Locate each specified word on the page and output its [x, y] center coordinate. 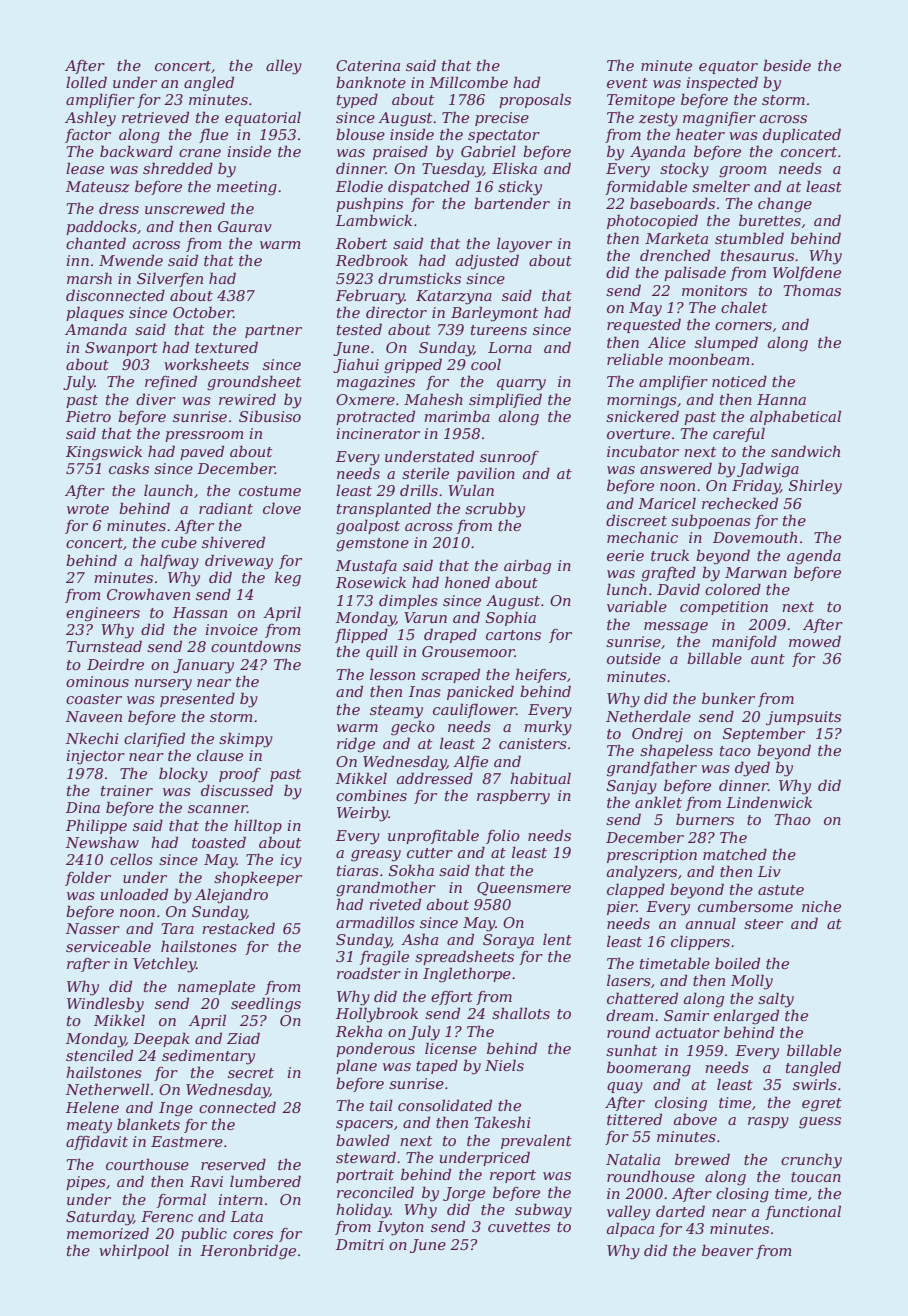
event [627, 83]
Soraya [508, 941]
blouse [360, 134]
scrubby [495, 510]
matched [735, 854]
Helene [92, 1107]
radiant [226, 508]
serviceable [108, 946]
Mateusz [98, 187]
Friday [756, 487]
